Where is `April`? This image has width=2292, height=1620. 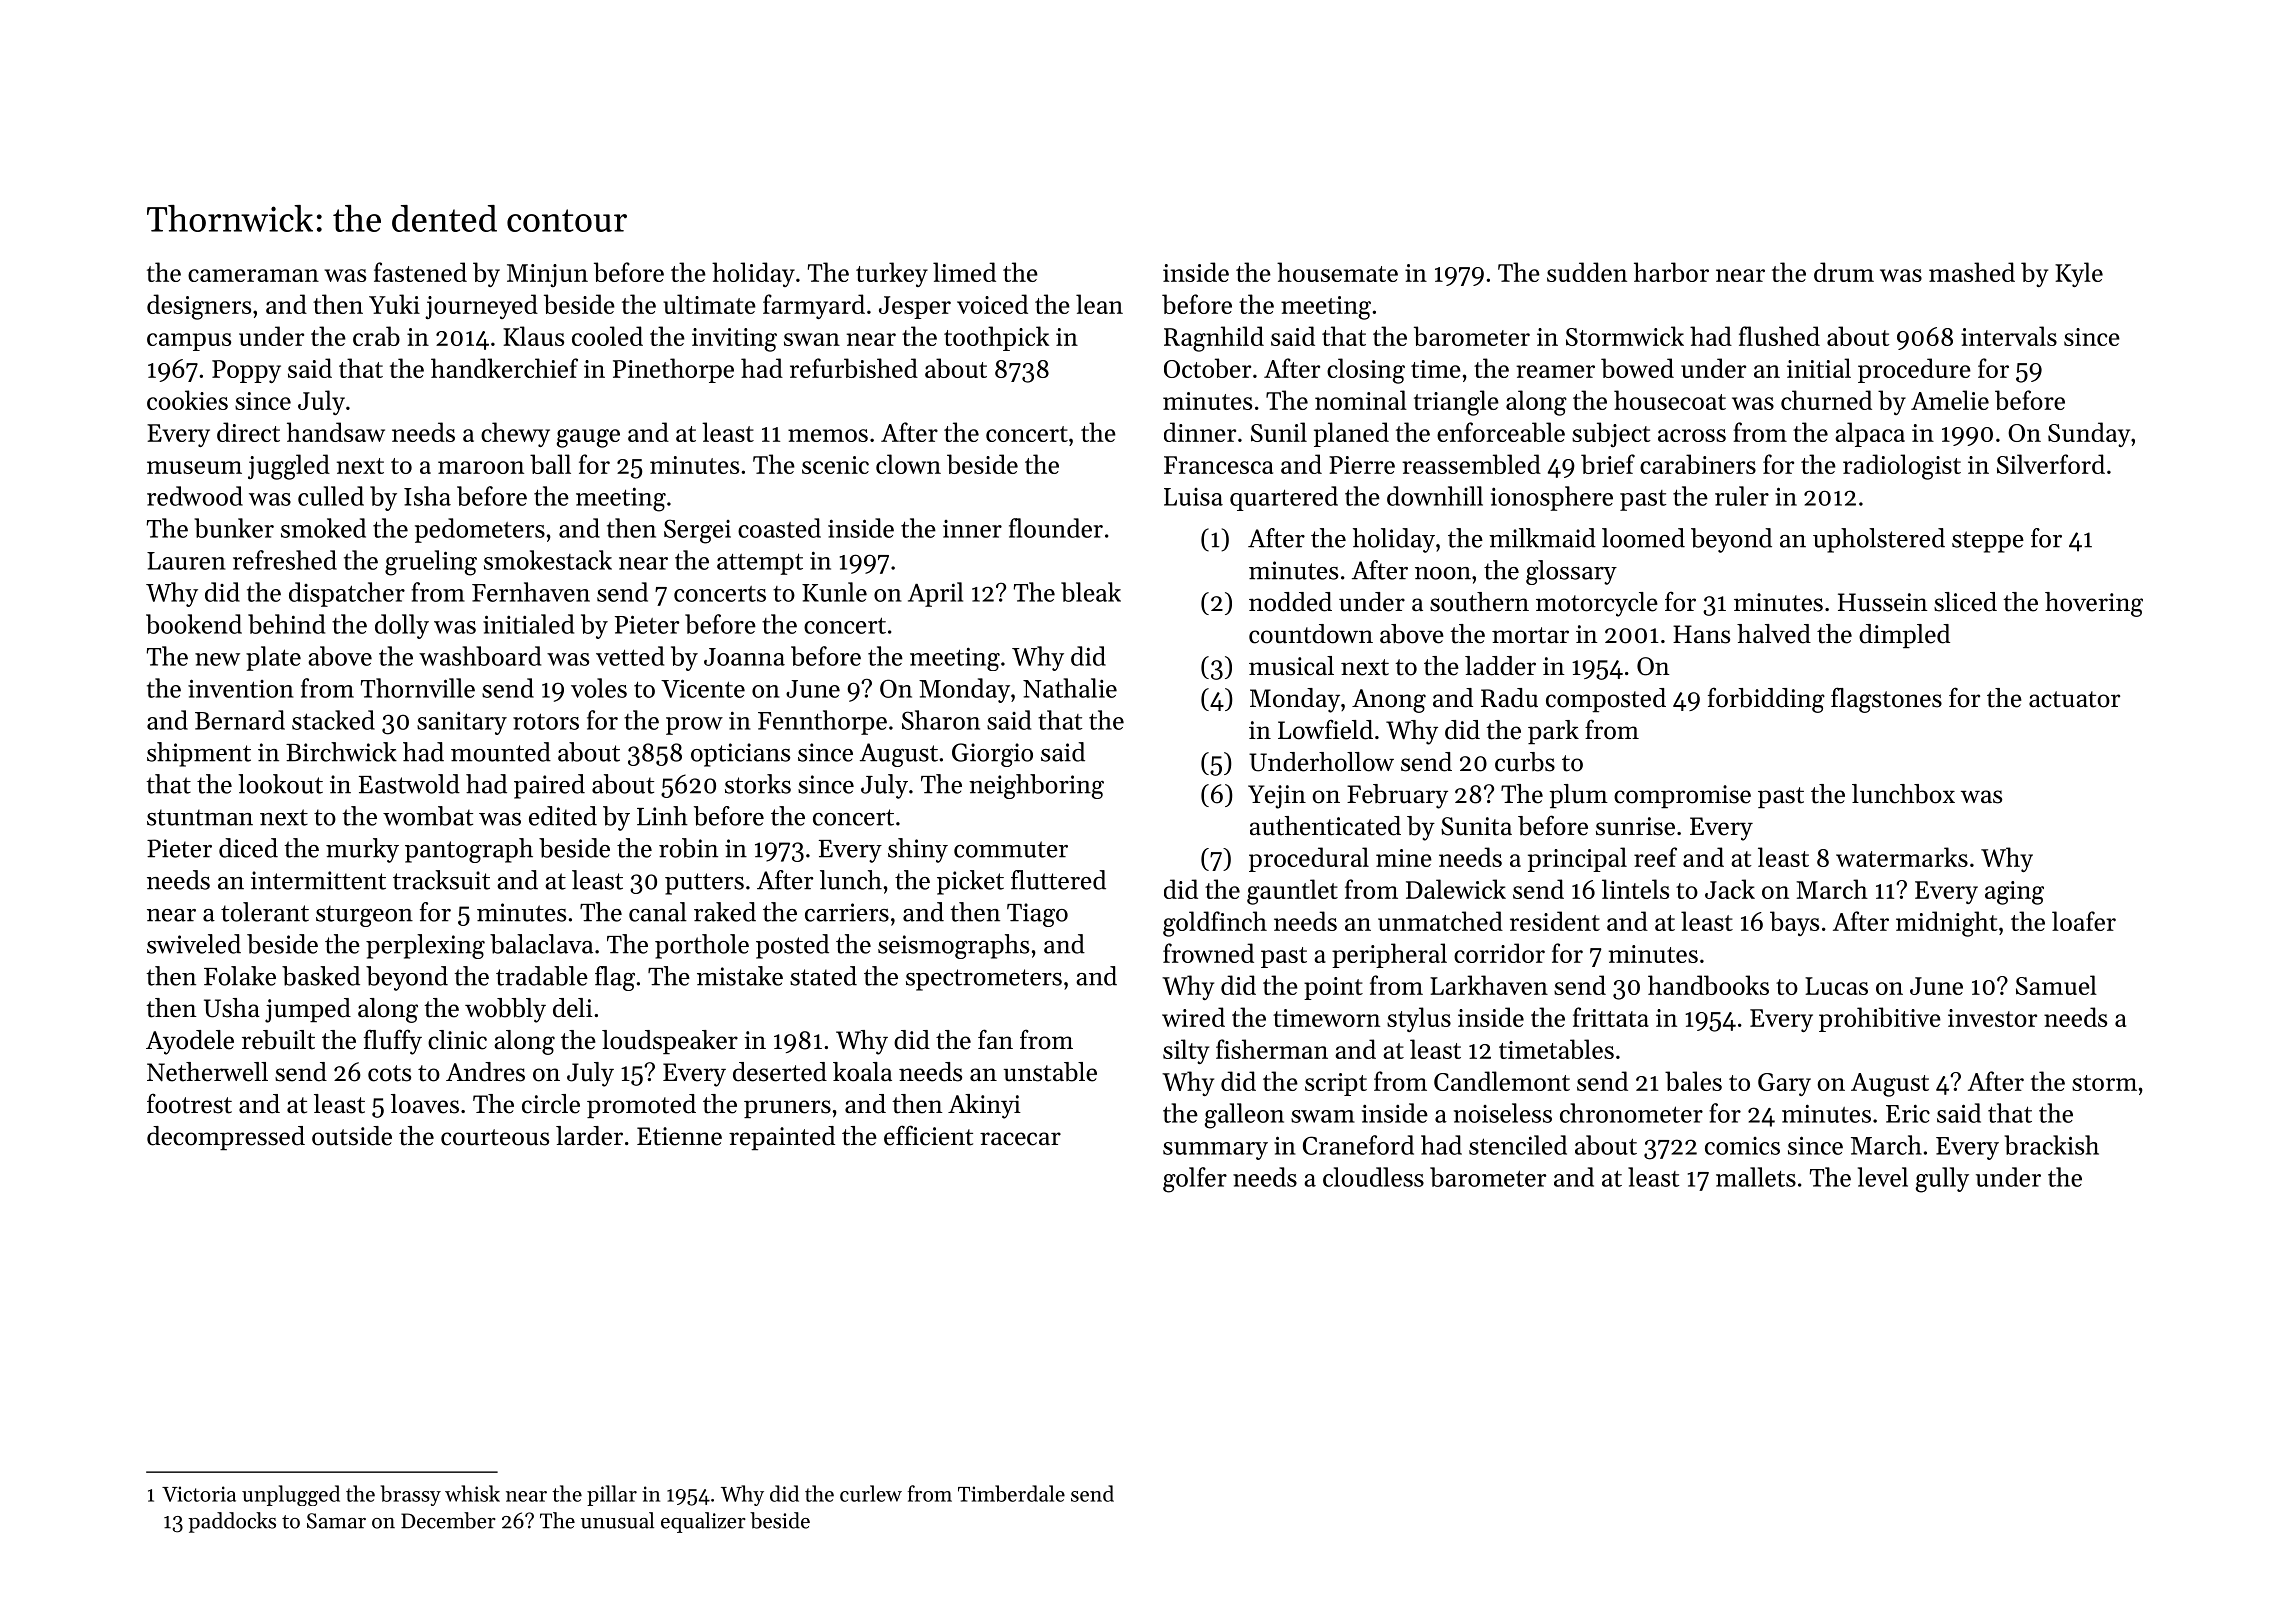 April is located at coordinates (935, 594).
